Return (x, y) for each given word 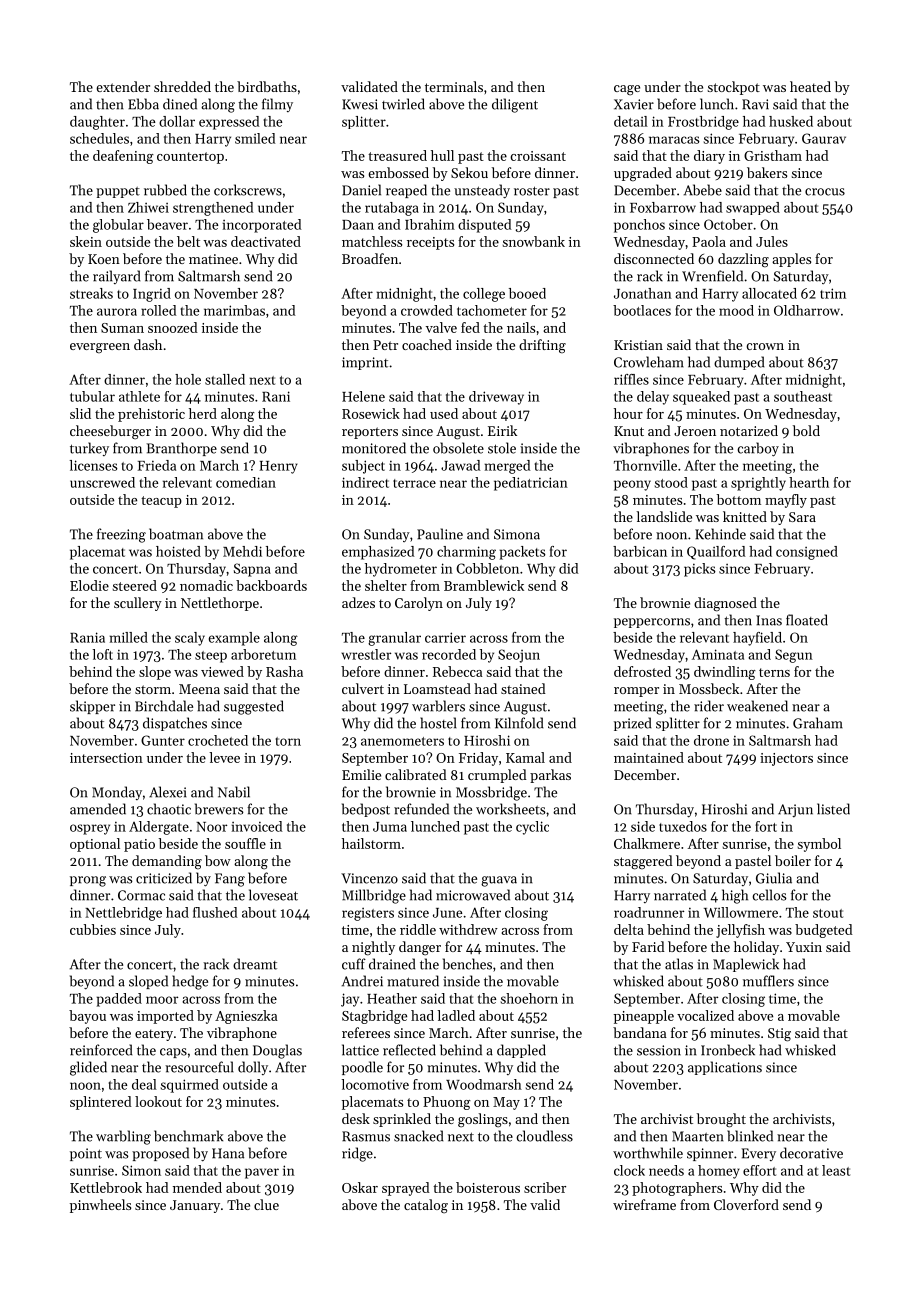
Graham (818, 723)
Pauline (440, 534)
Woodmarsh (484, 1084)
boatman (176, 534)
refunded (421, 809)
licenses (94, 465)
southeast (803, 396)
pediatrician (531, 484)
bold (806, 430)
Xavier (634, 104)
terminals (454, 86)
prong (88, 881)
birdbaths (267, 86)
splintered (101, 1103)
